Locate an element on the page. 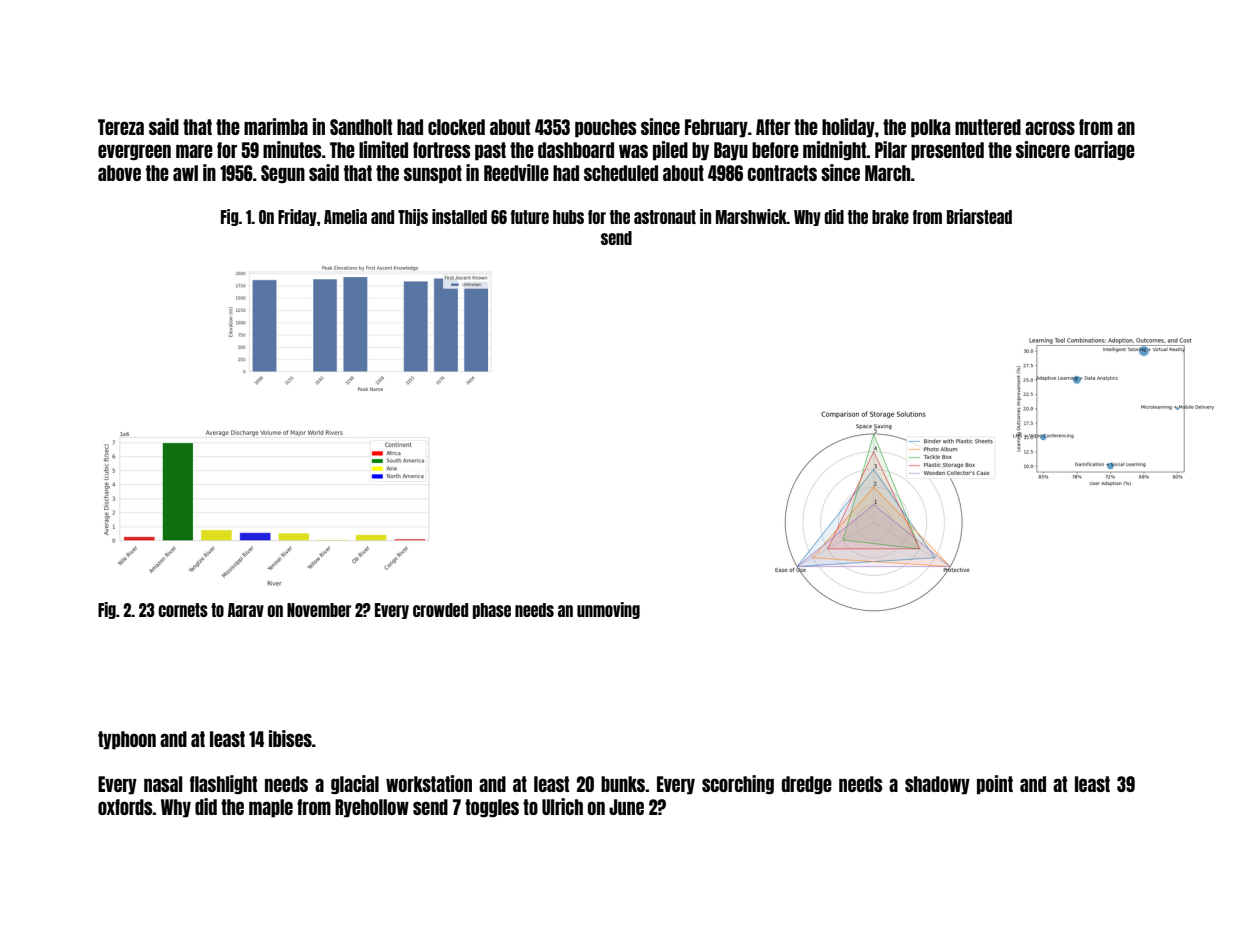 The height and width of the document is (952, 1233). brake is located at coordinates (890, 217).
